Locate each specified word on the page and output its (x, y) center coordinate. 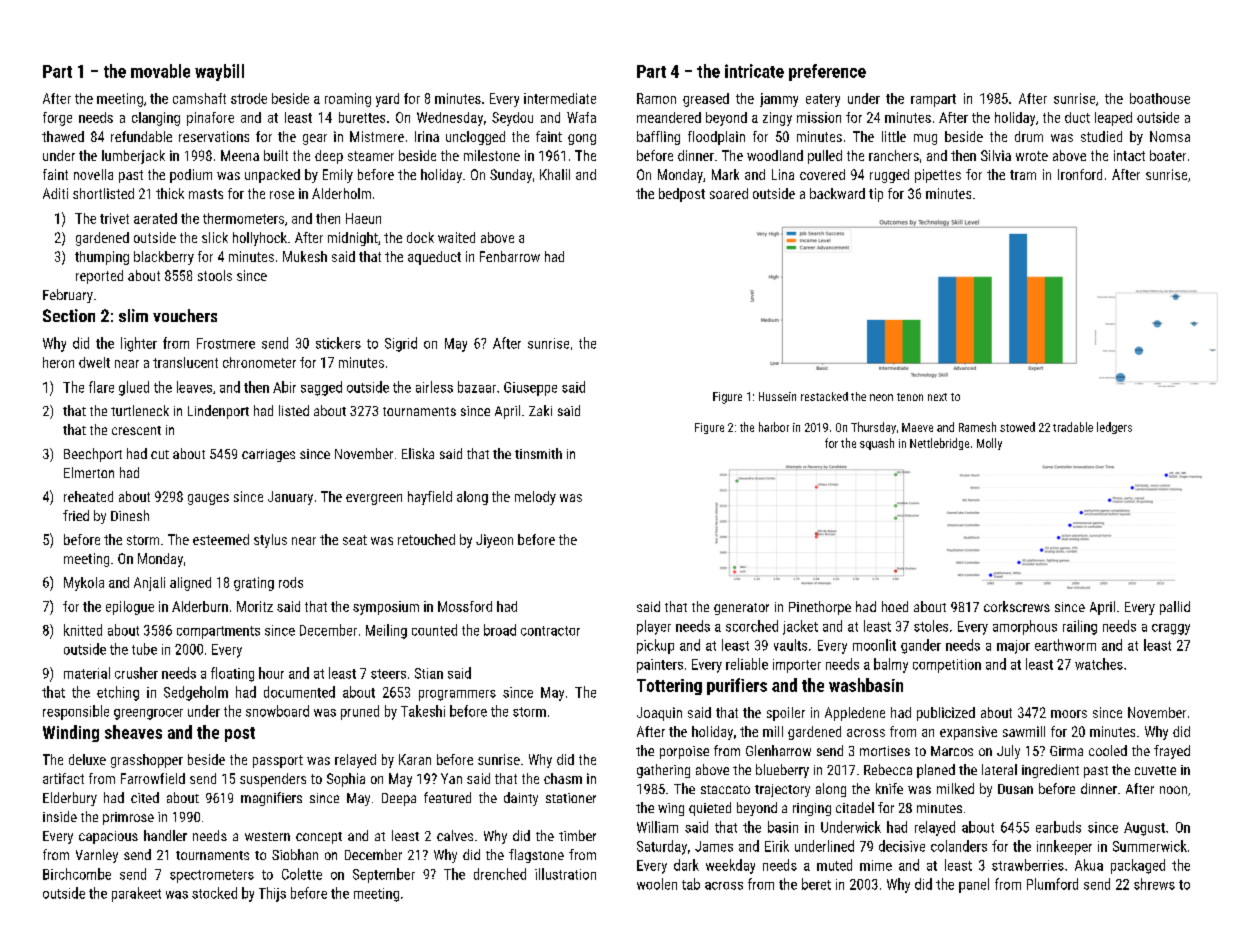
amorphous (1025, 627)
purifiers (737, 686)
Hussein (777, 396)
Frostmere (226, 343)
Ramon (656, 98)
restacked (824, 396)
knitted (83, 630)
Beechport (93, 455)
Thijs (272, 894)
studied (1101, 136)
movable (160, 71)
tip (876, 195)
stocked (214, 893)
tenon (910, 397)
